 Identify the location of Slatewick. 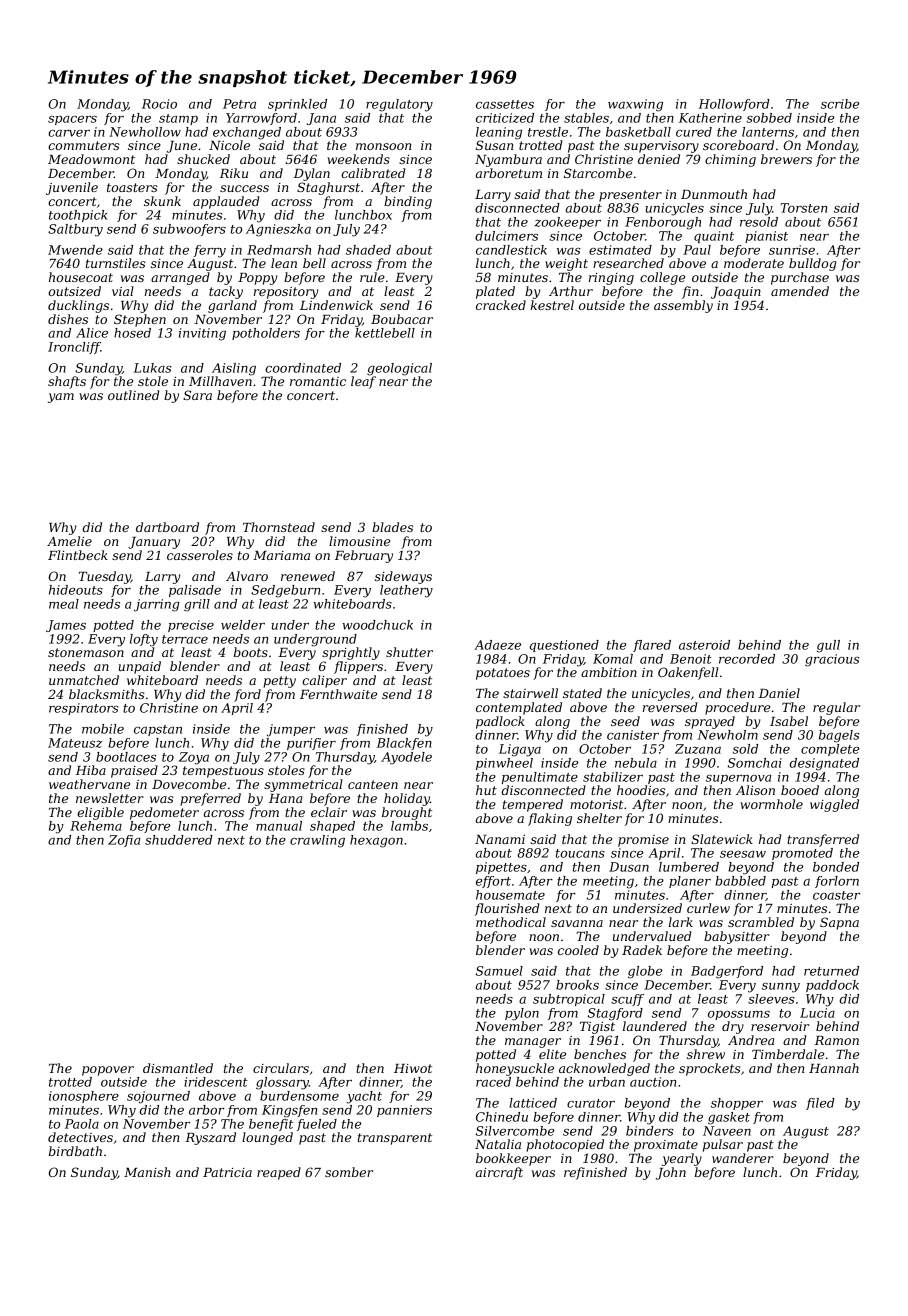
(722, 839).
